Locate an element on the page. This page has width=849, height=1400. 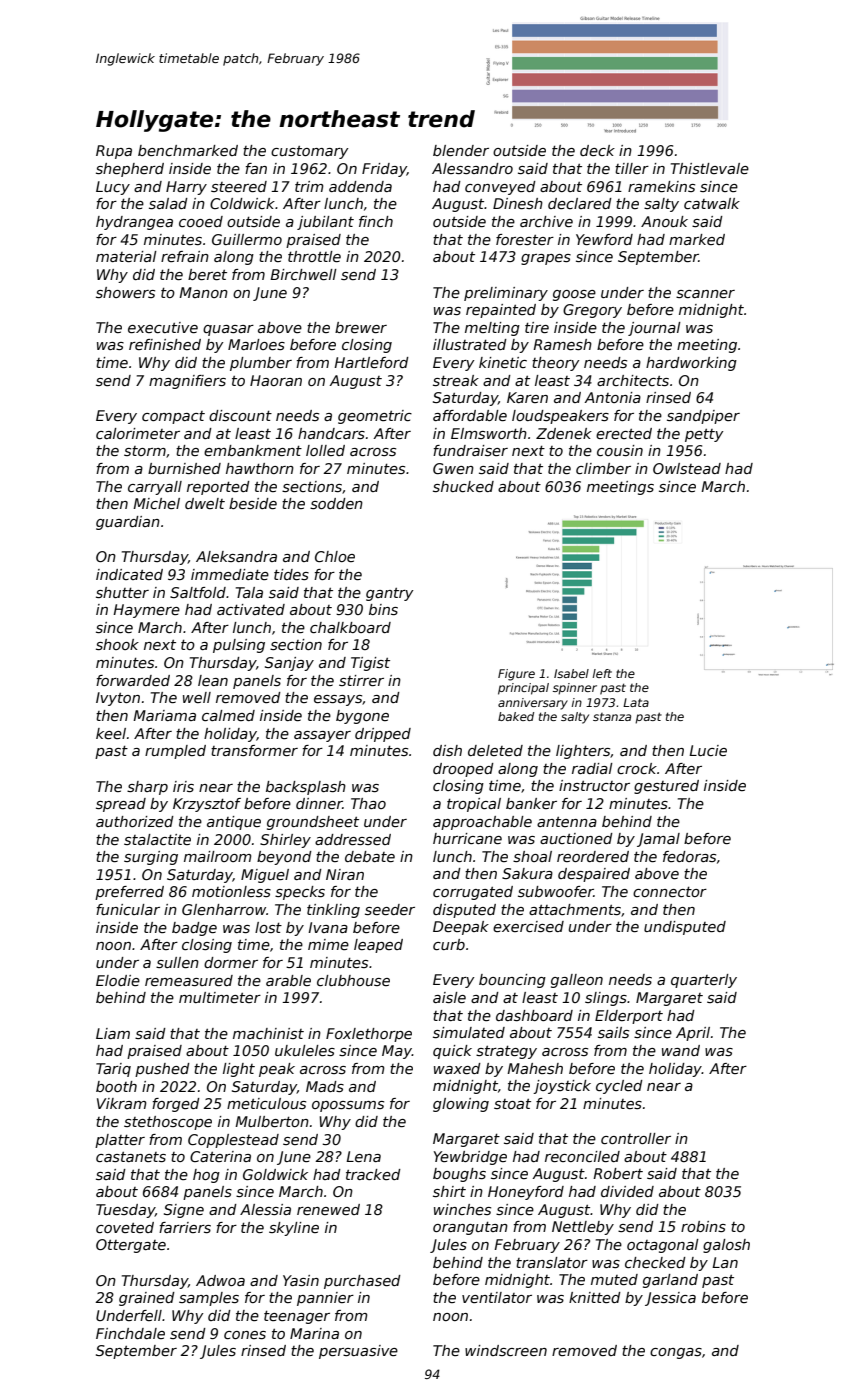
Thistlevale is located at coordinates (710, 168).
